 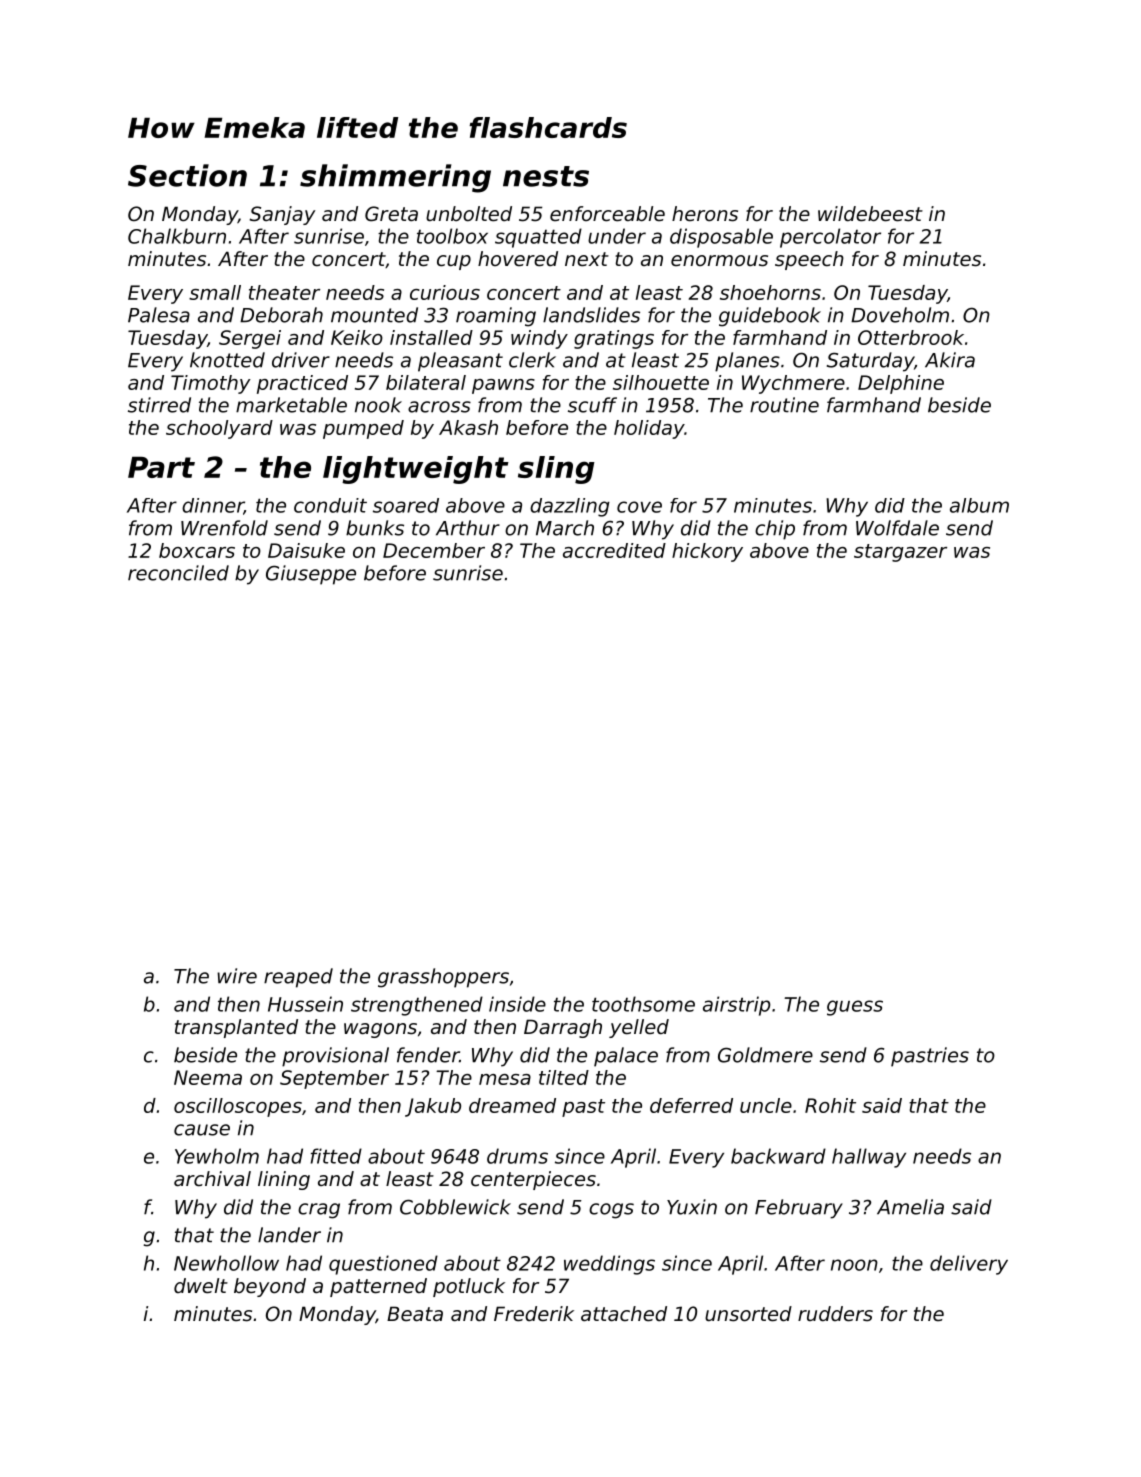 What do you see at coordinates (775, 530) in the screenshot?
I see `chip` at bounding box center [775, 530].
